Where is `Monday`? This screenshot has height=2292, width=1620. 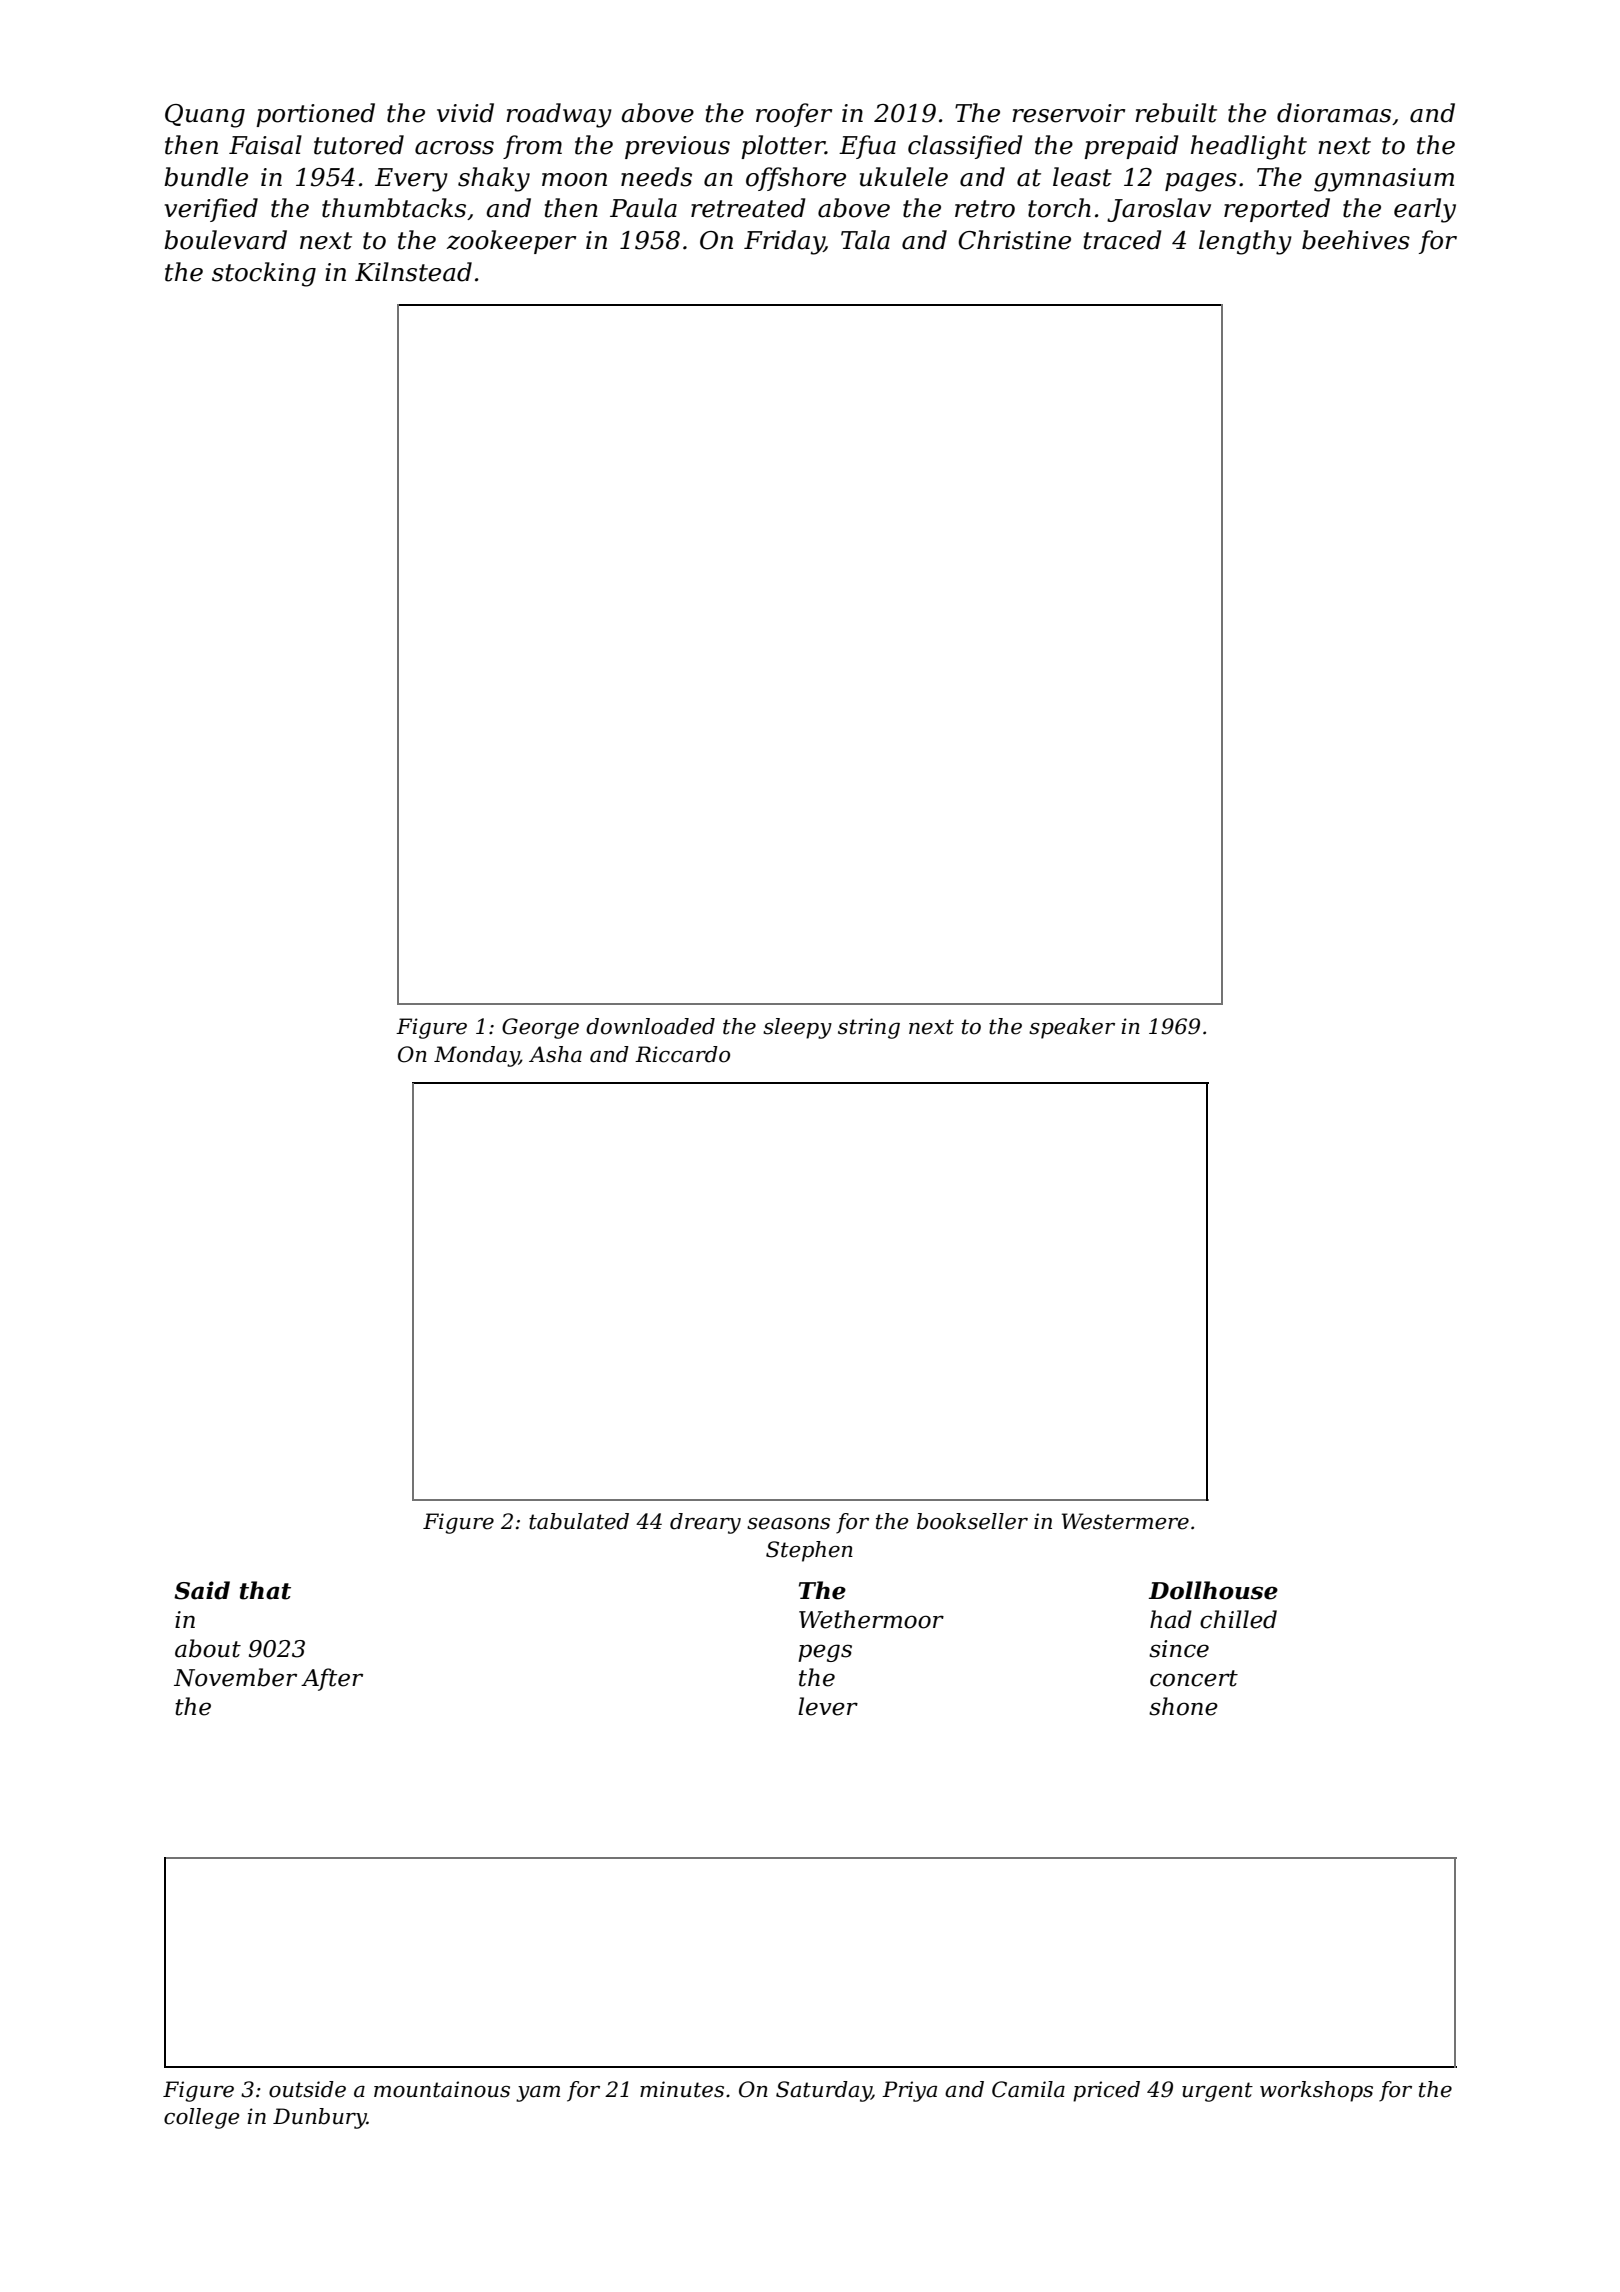
Monday is located at coordinates (476, 1056).
